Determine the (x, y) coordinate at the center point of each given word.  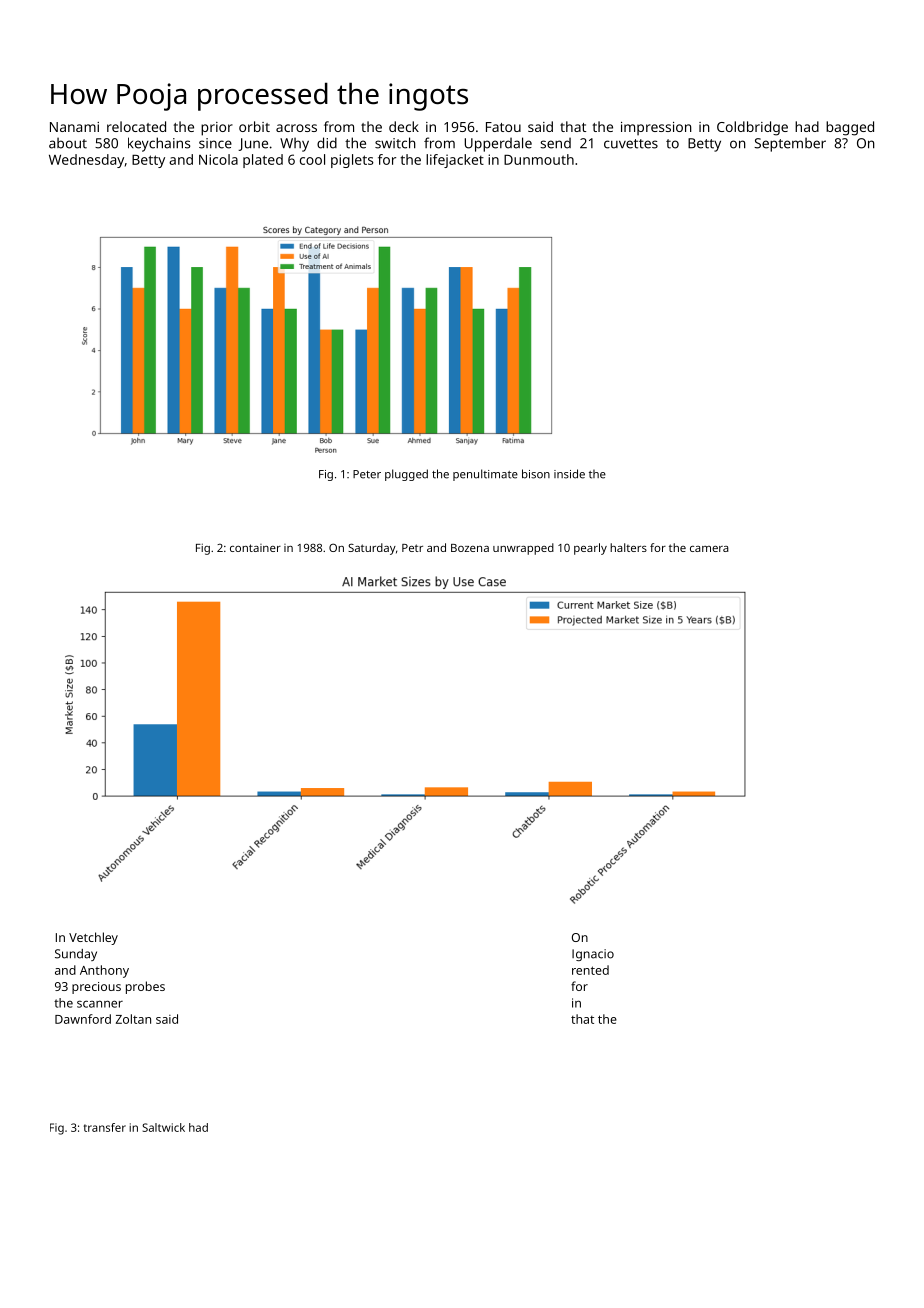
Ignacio (593, 955)
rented (590, 970)
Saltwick (163, 1127)
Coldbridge (752, 128)
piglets (352, 161)
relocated (136, 126)
